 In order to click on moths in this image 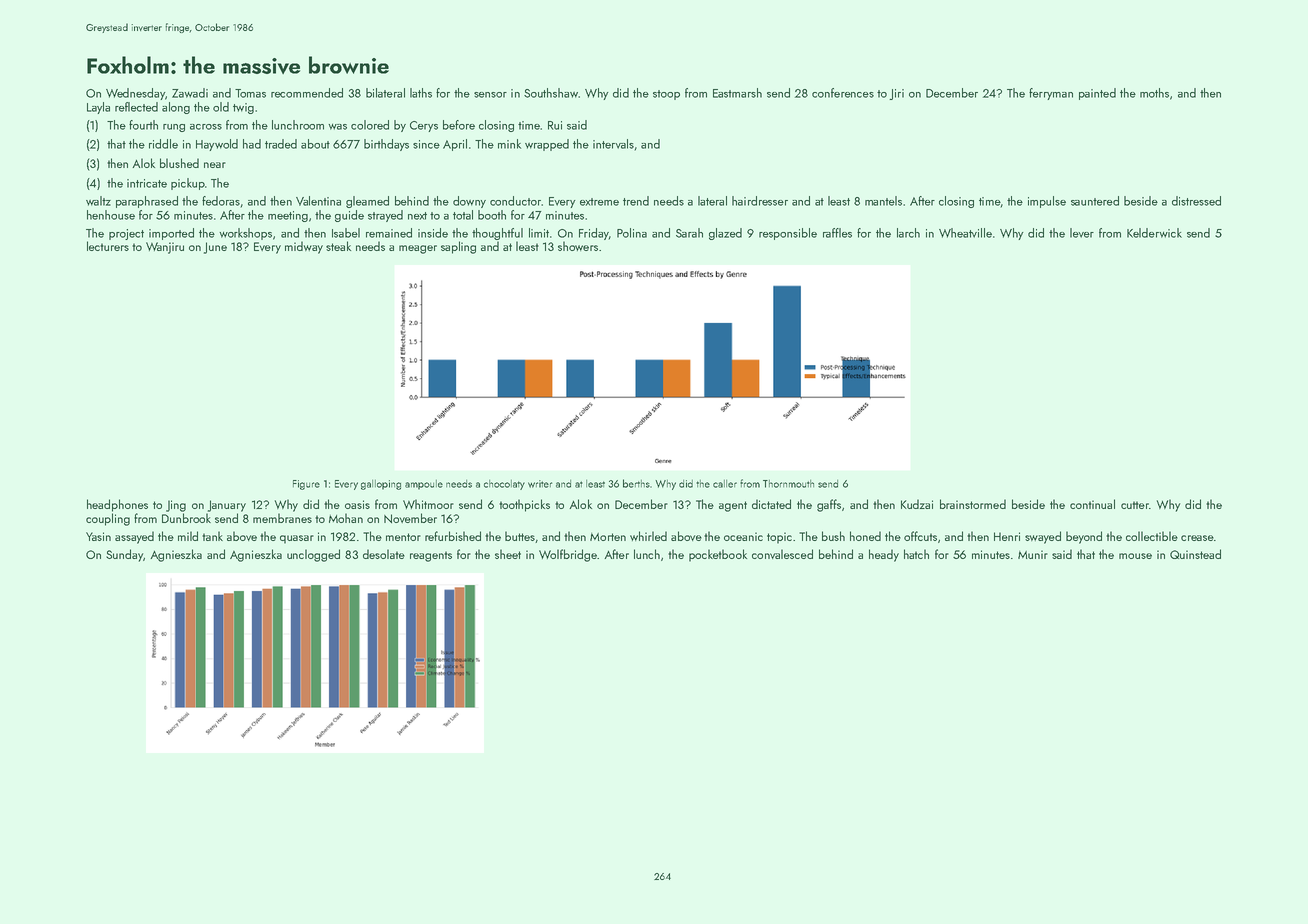, I will do `click(1154, 93)`.
